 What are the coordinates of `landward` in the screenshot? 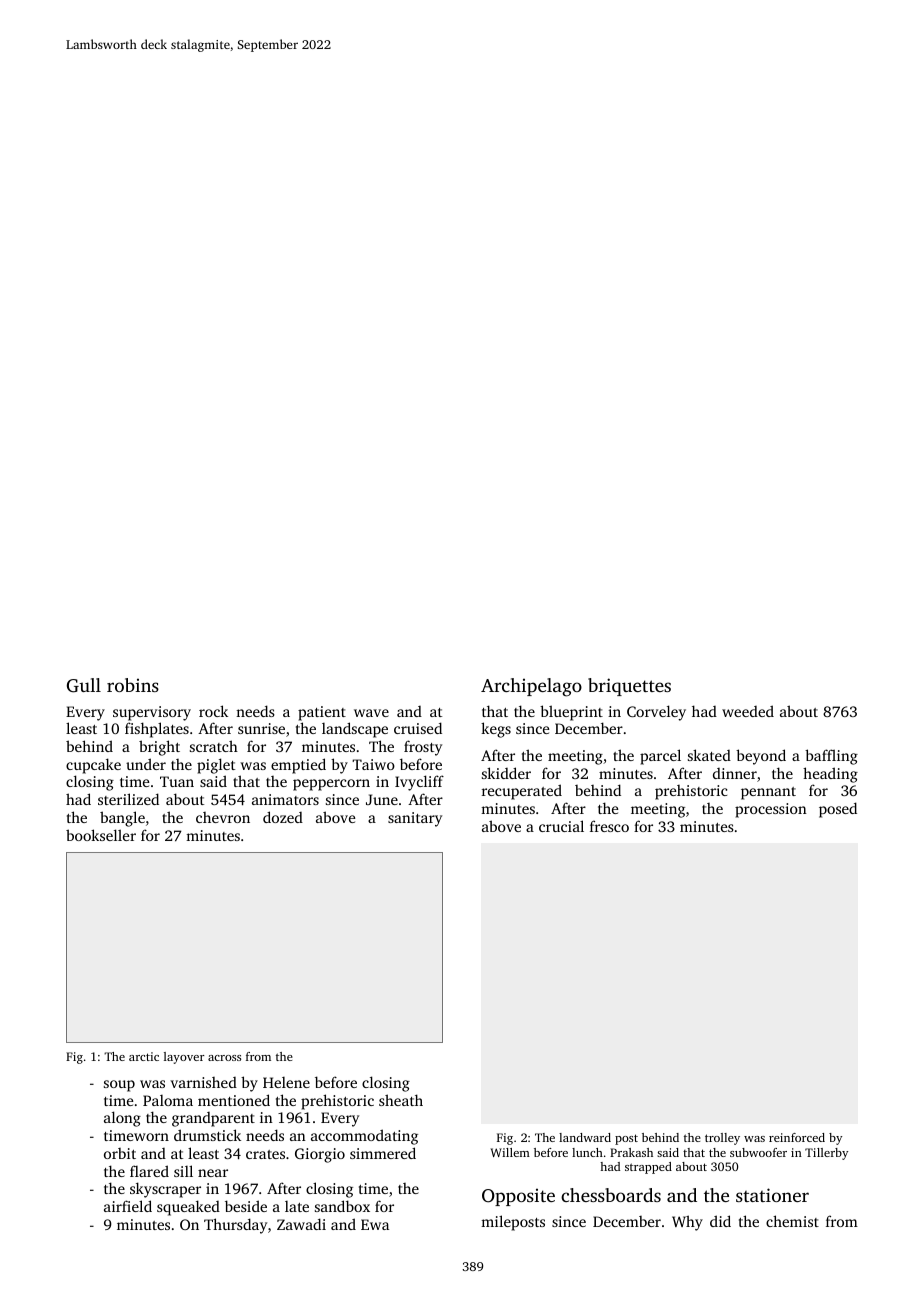 It's located at (585, 1137).
